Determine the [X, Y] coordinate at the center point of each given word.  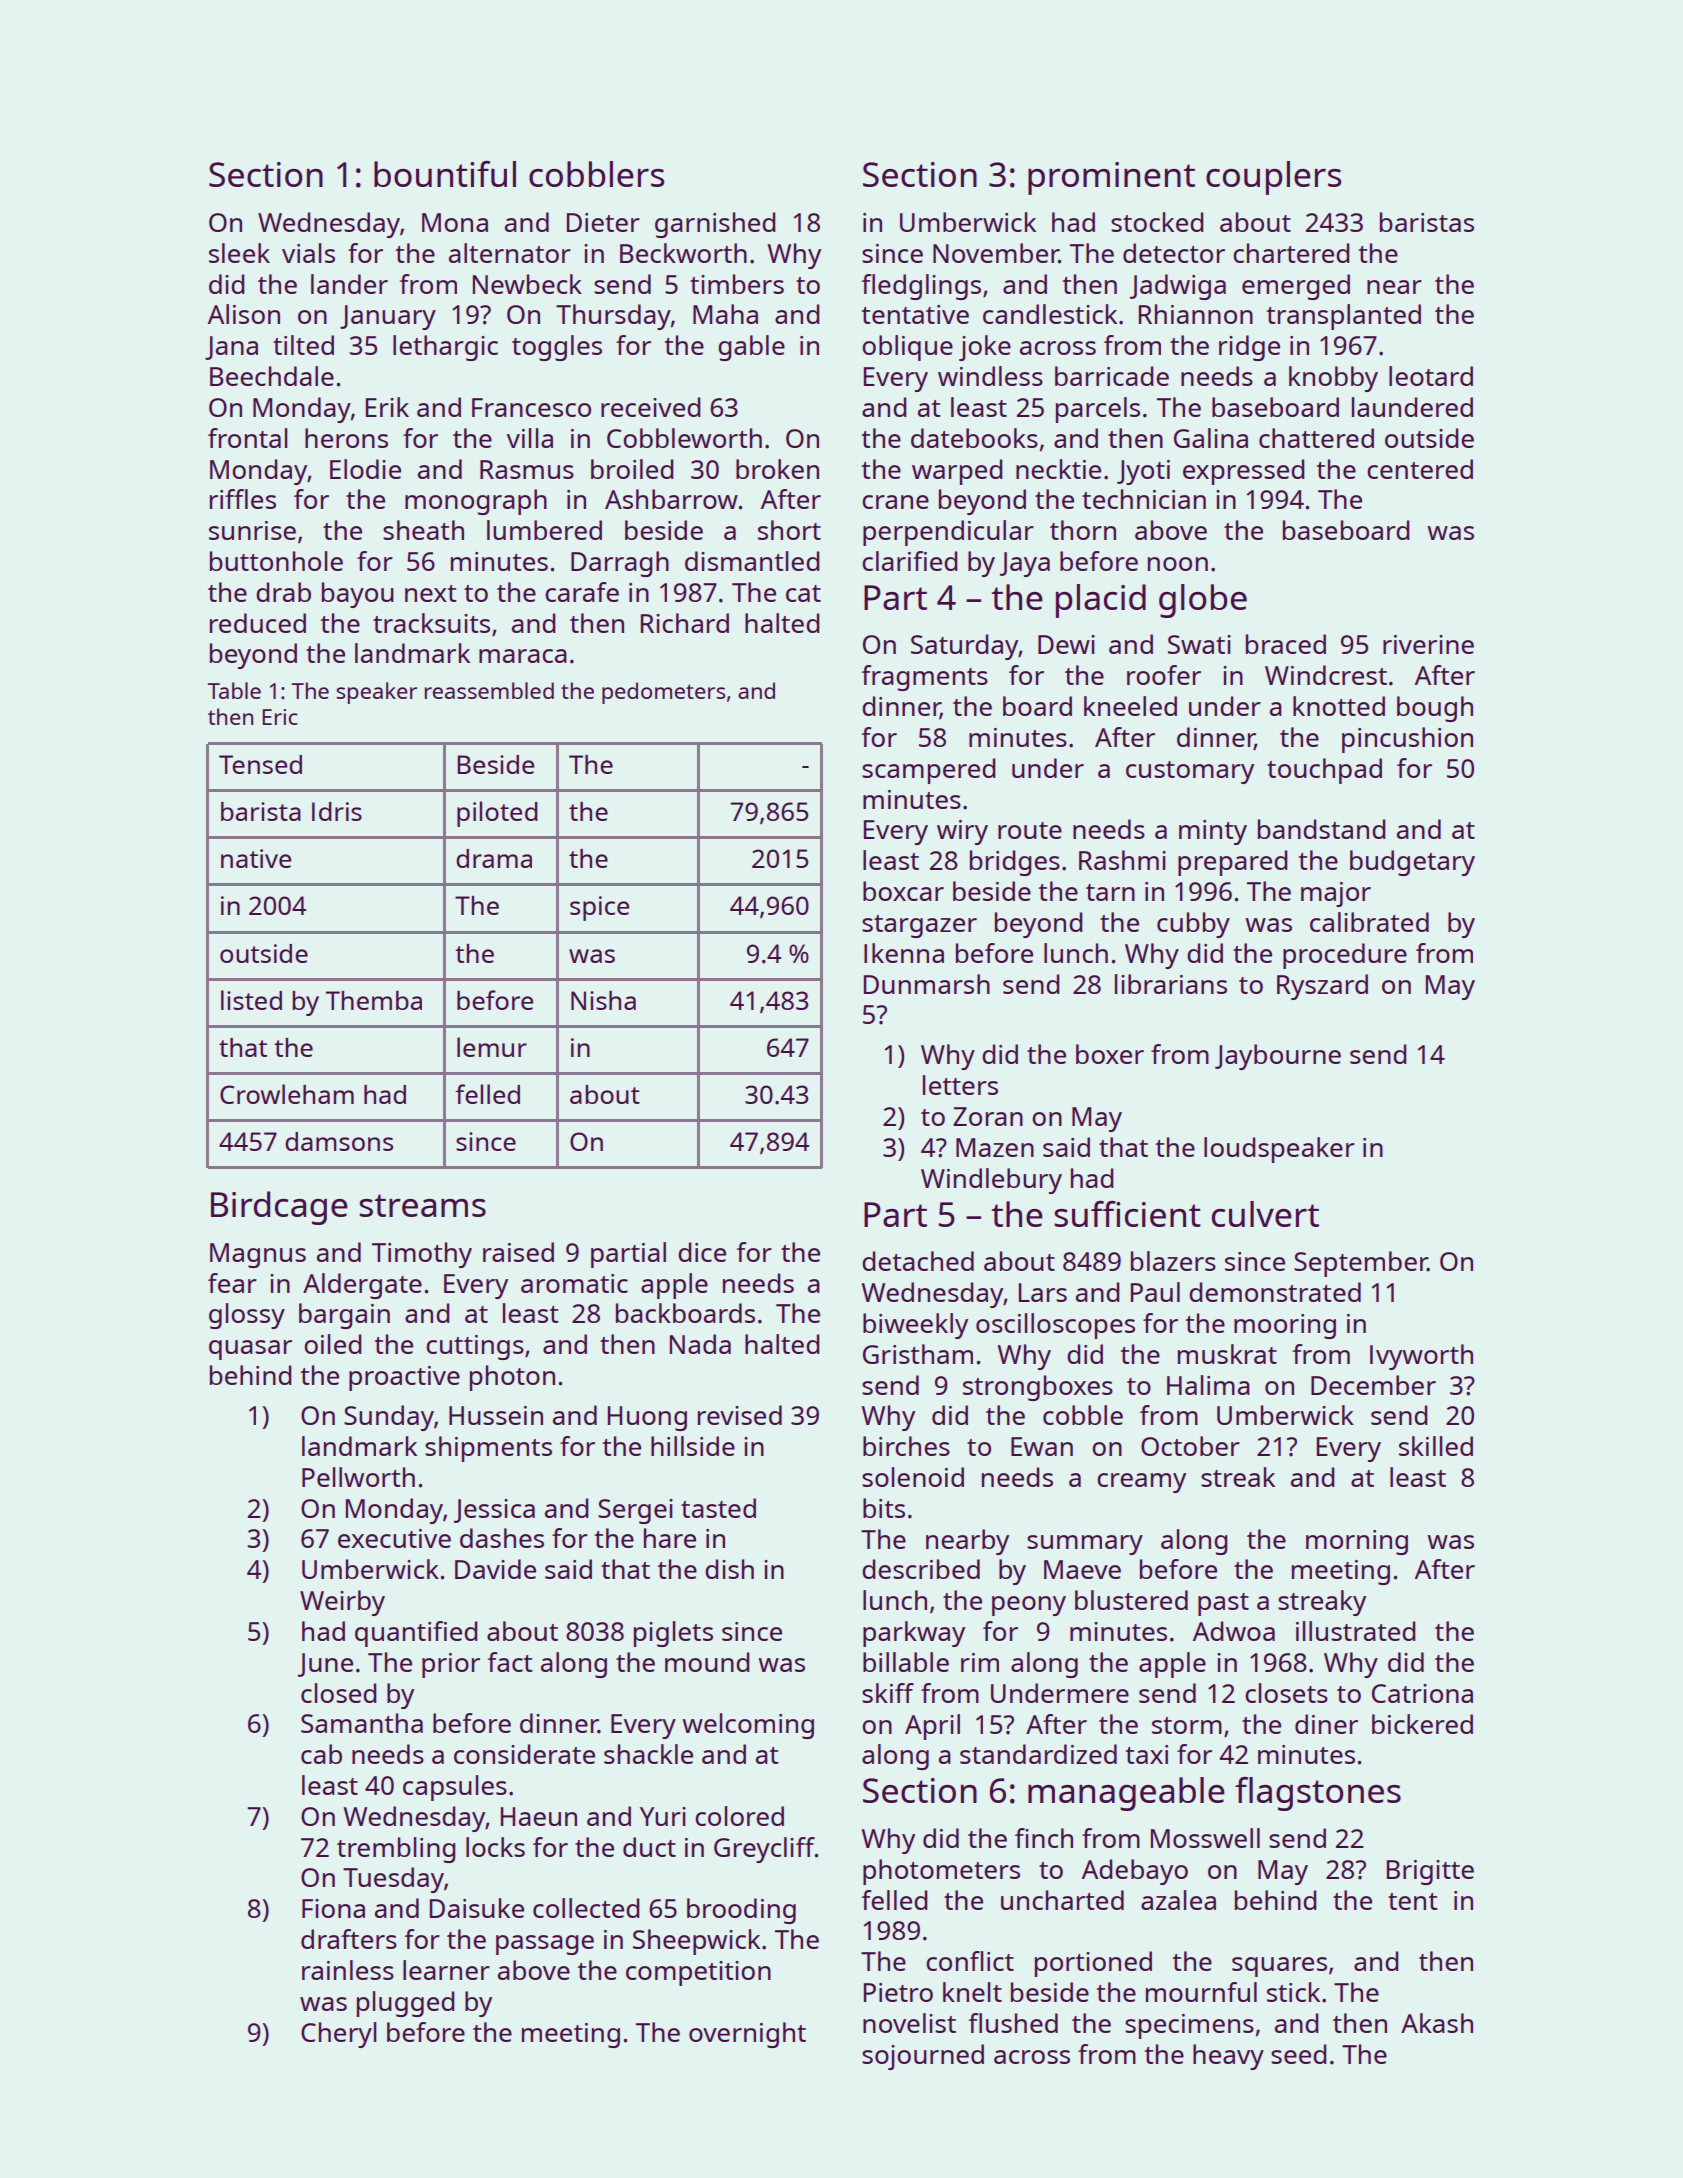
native [256, 858]
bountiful [445, 174]
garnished [715, 225]
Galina [1211, 438]
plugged [405, 2004]
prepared [1232, 863]
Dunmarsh [927, 984]
